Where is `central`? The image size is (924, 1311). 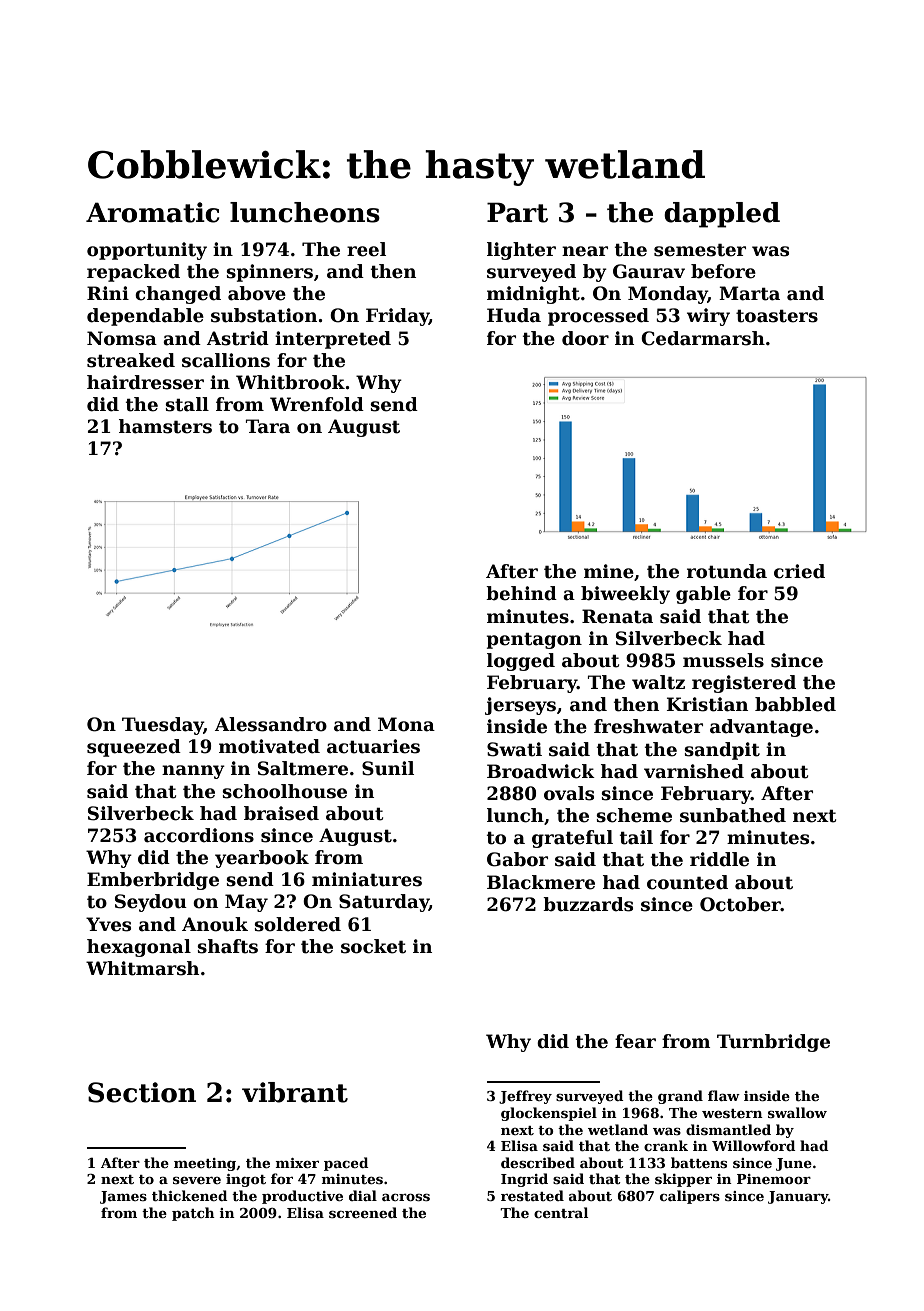 central is located at coordinates (561, 1212).
